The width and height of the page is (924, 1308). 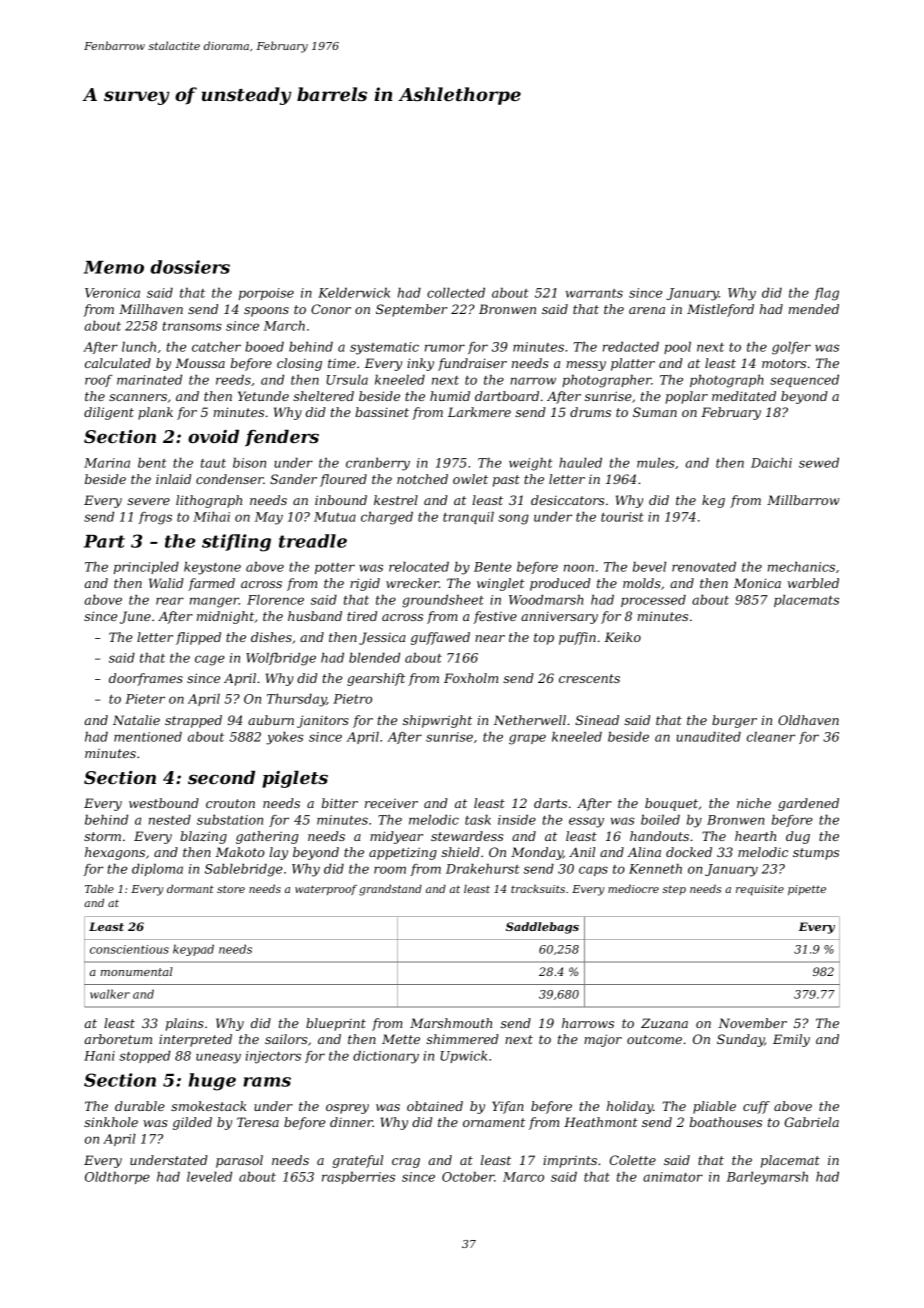 What do you see at coordinates (570, 1161) in the page?
I see `imprints` at bounding box center [570, 1161].
